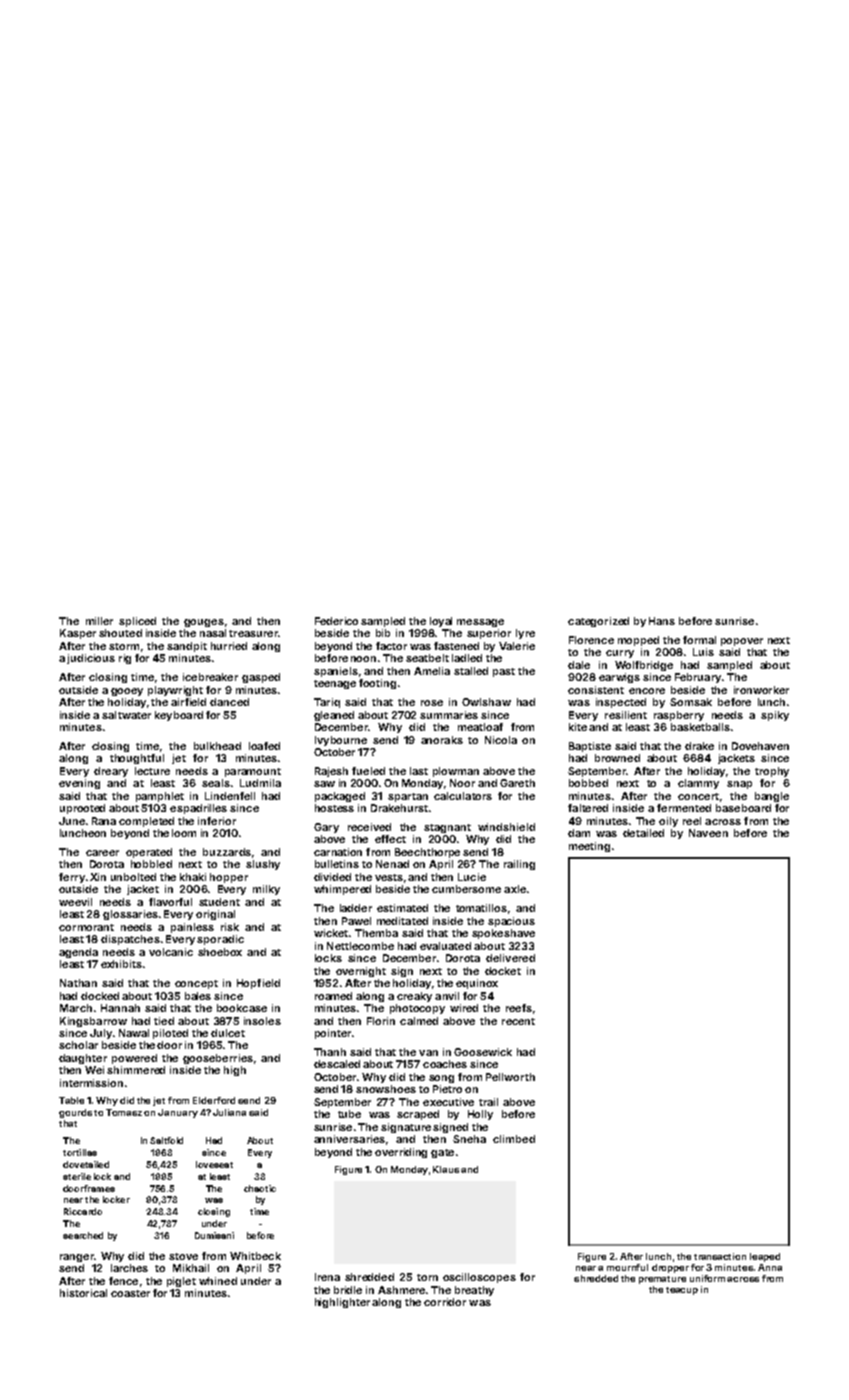  I want to click on whined, so click(218, 1281).
